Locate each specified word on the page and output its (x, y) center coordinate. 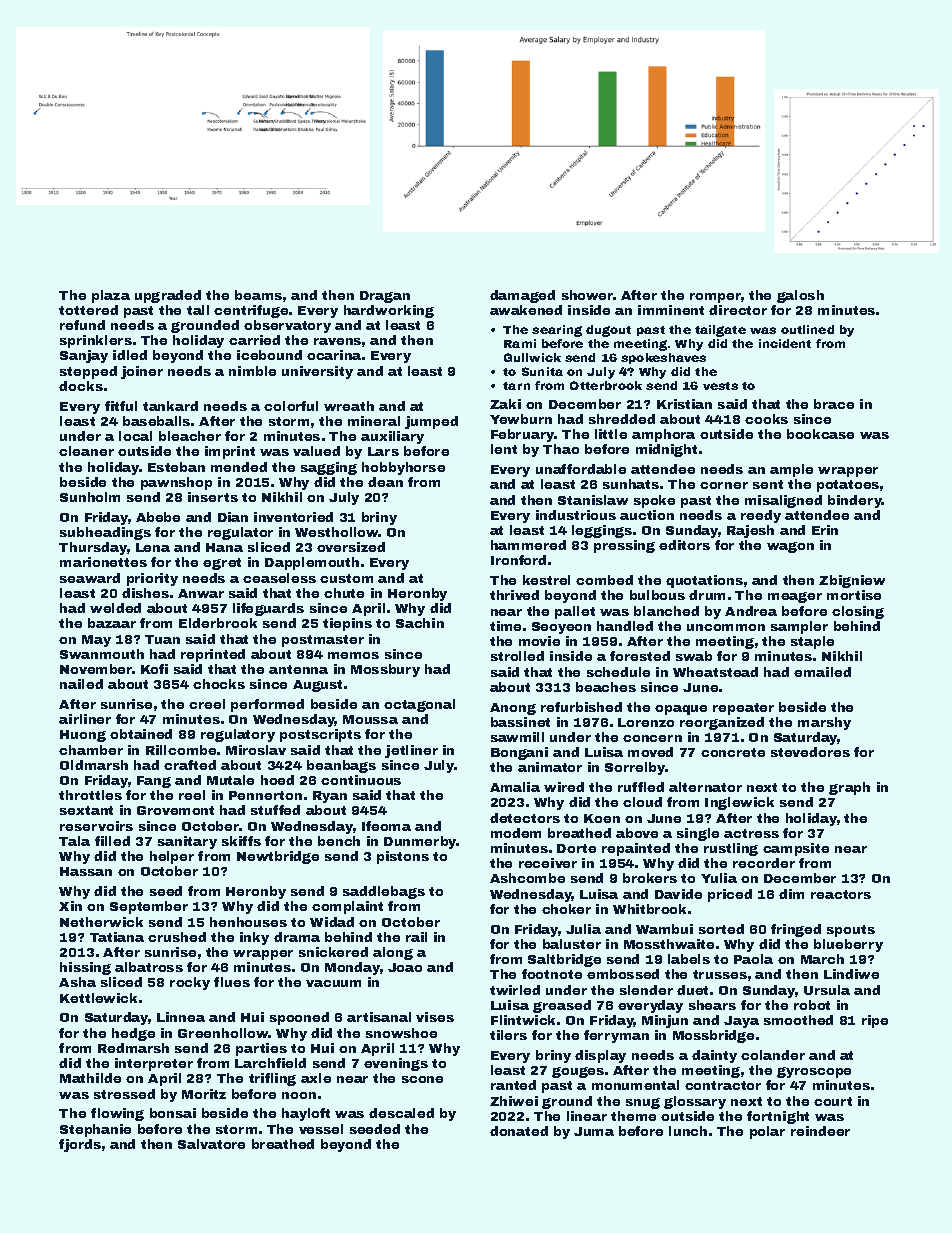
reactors (841, 894)
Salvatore (211, 1144)
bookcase (820, 434)
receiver (548, 863)
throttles (90, 795)
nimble (252, 371)
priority (152, 579)
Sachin (420, 623)
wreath (349, 406)
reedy (761, 516)
